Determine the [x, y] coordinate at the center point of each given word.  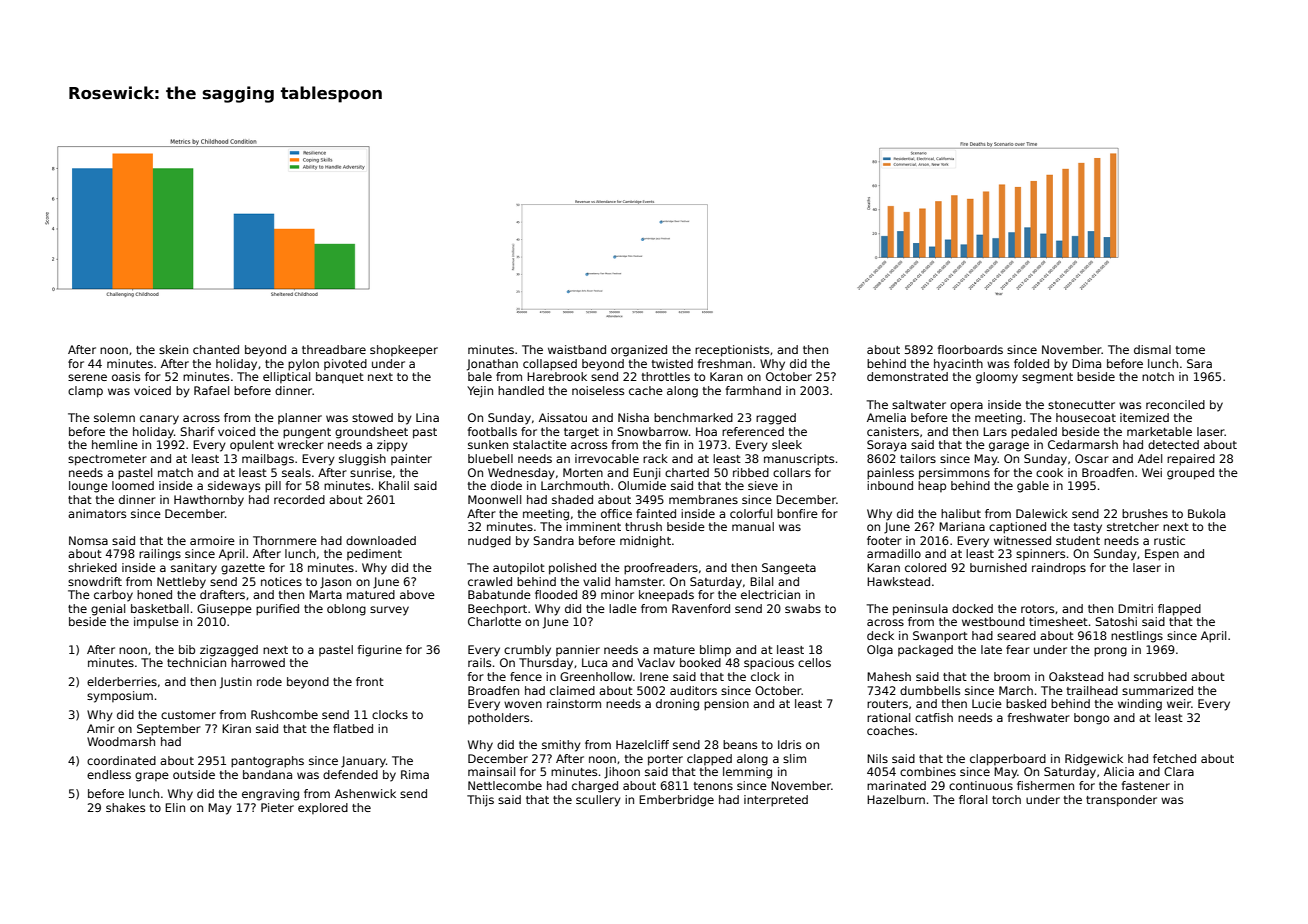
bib [187, 649]
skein [173, 349]
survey [389, 611]
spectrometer [107, 460]
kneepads [666, 595]
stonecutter [1081, 405]
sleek [787, 444]
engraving [270, 795]
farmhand [753, 390]
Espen [1162, 555]
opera [966, 407]
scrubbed [1160, 676]
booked [700, 662]
